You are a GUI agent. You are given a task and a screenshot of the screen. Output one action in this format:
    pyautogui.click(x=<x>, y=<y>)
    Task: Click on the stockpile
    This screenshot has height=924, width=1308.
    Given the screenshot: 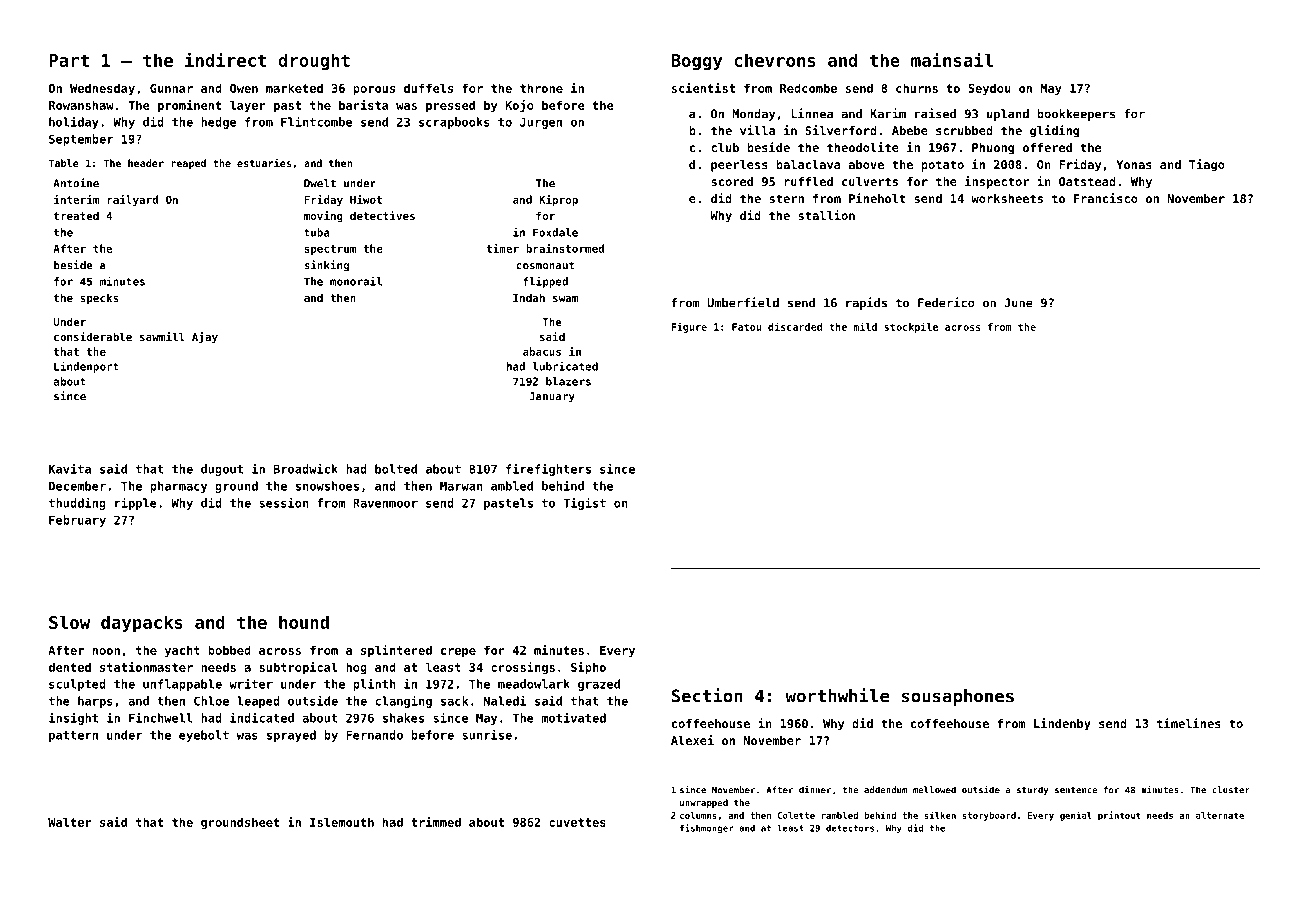 What is the action you would take?
    pyautogui.click(x=911, y=327)
